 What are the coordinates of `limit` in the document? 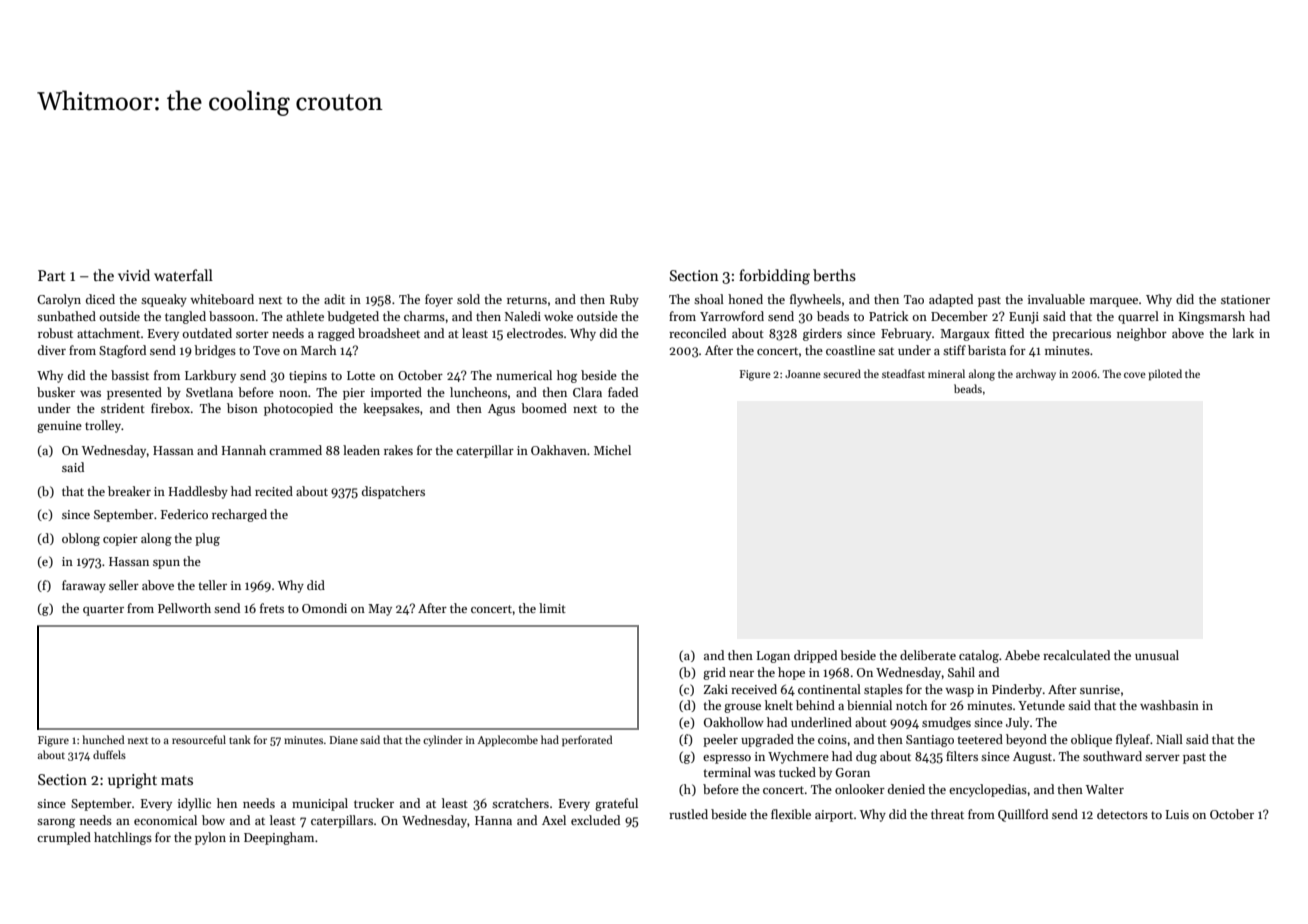 It's located at (552, 608).
